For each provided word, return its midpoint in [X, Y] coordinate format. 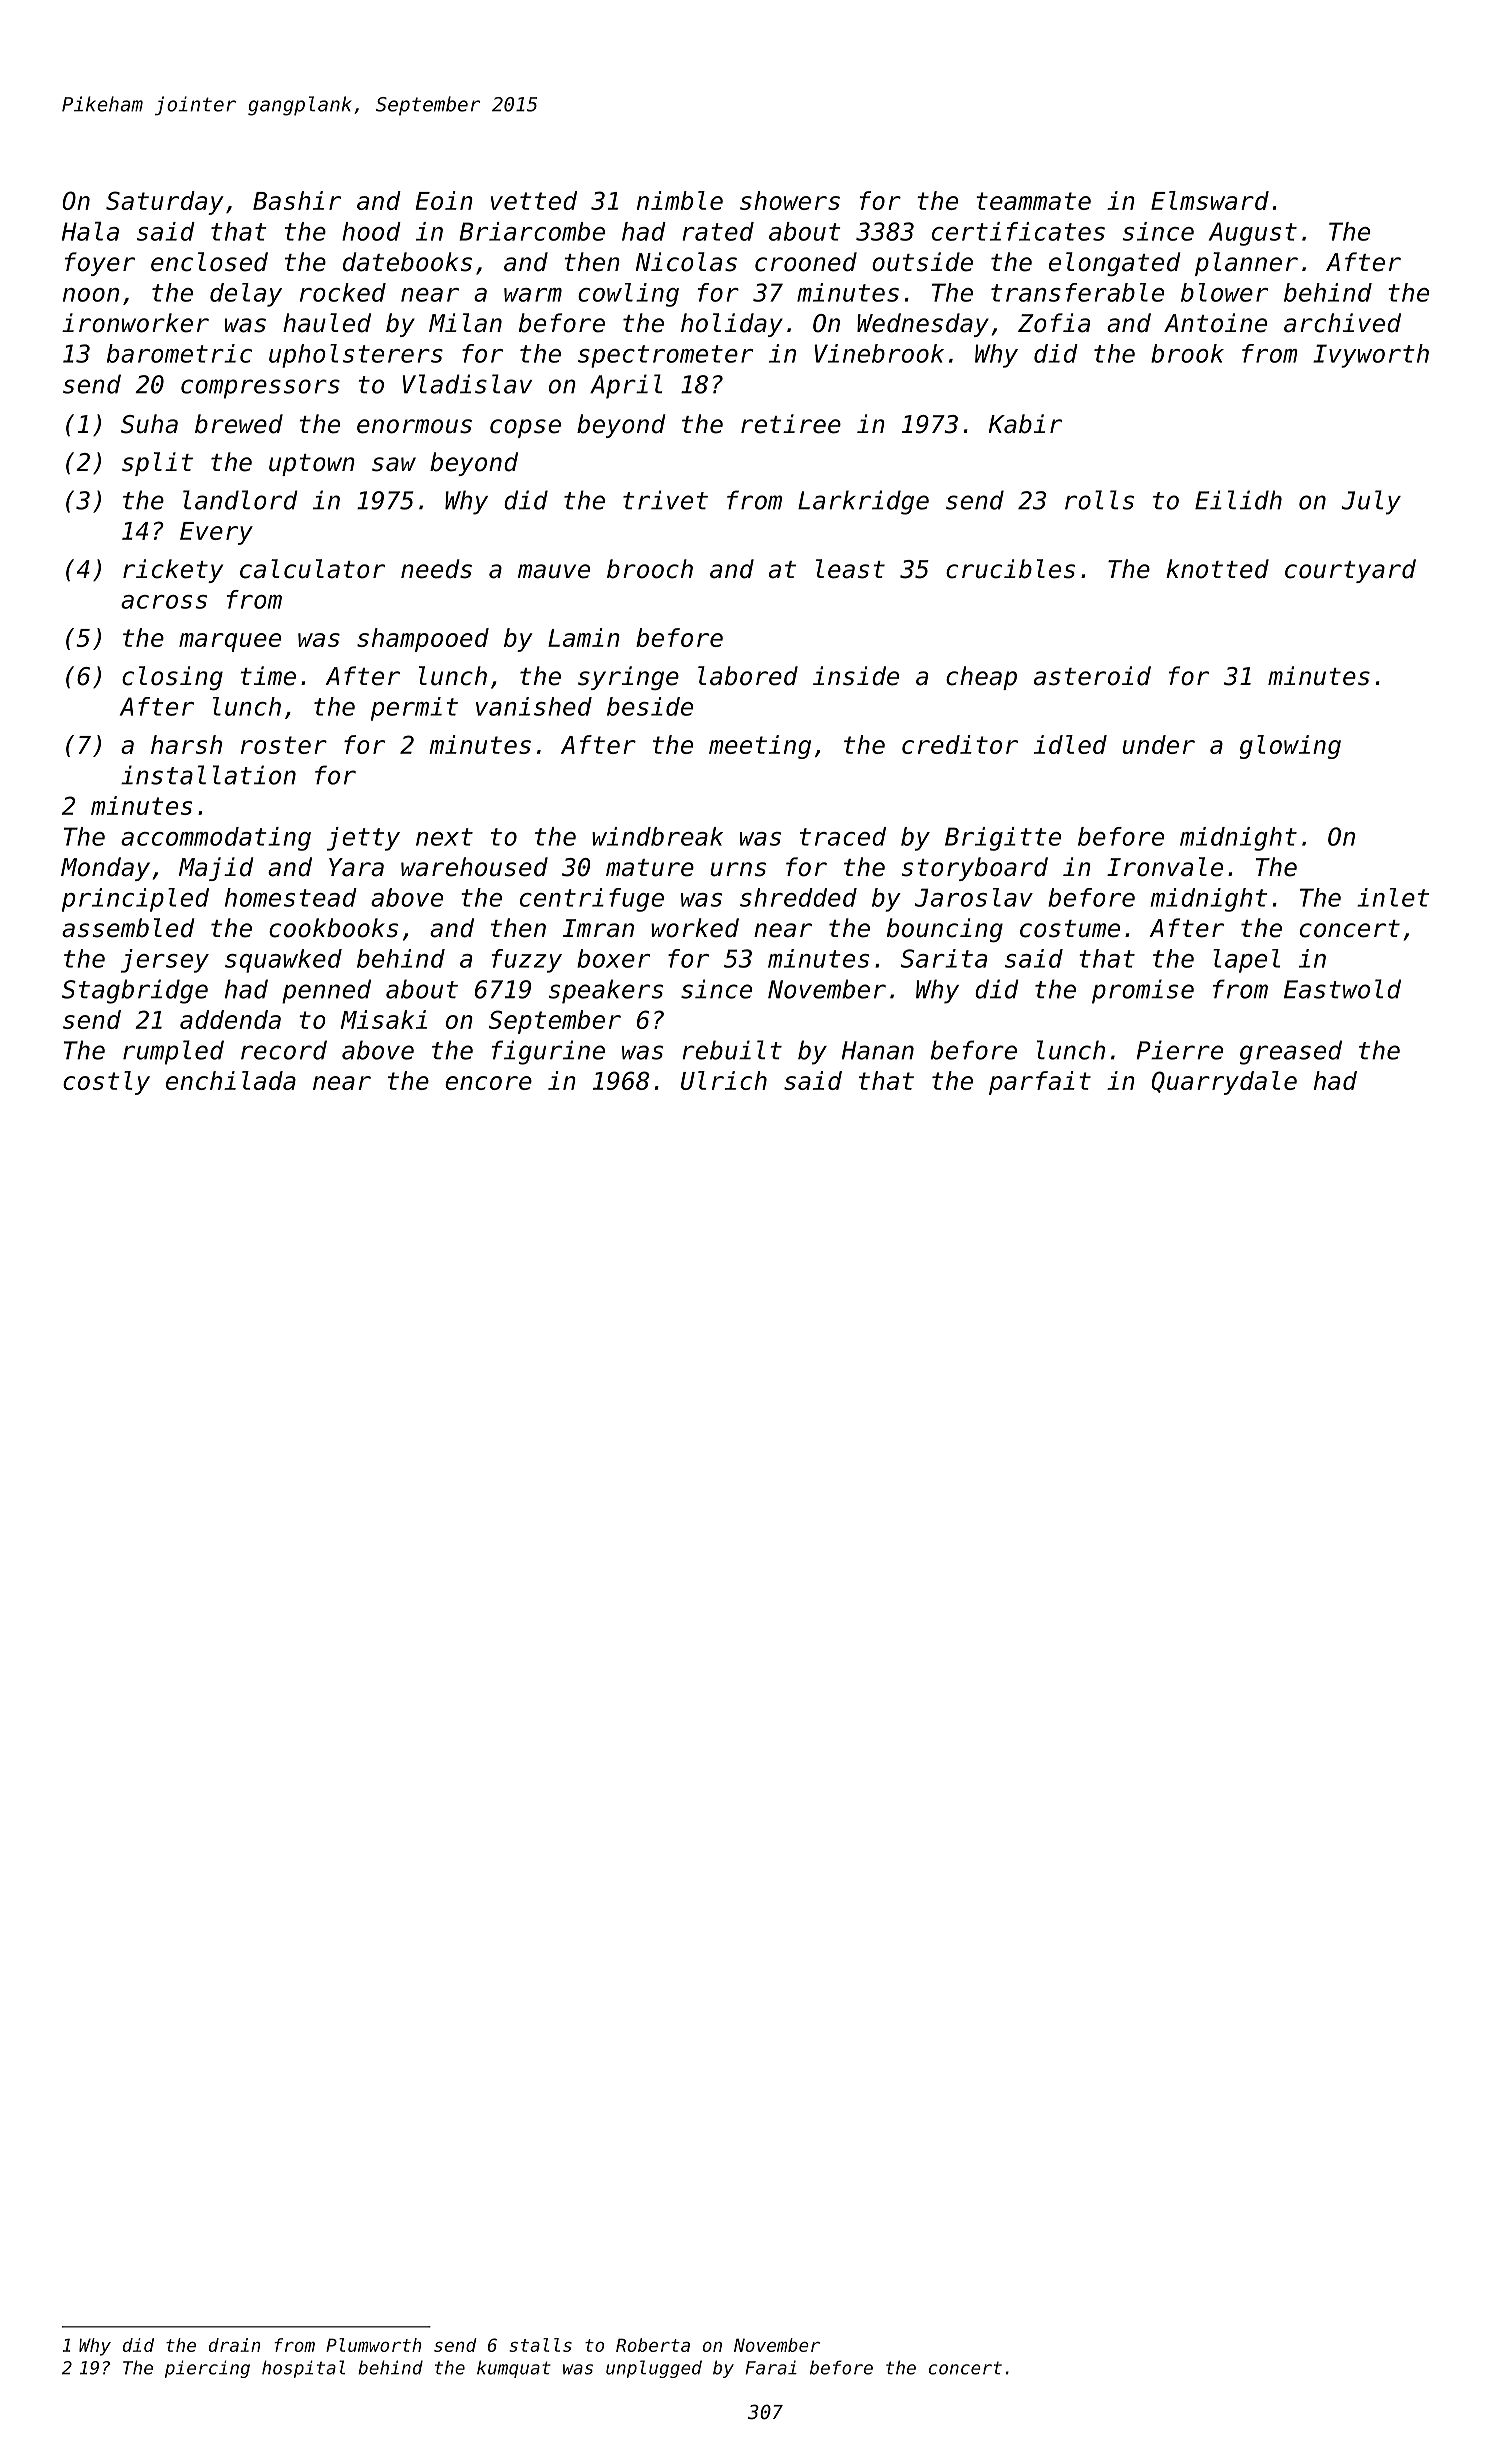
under [1159, 744]
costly [106, 1083]
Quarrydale [1224, 1083]
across [164, 602]
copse [525, 428]
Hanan [878, 1050]
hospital [303, 2369]
